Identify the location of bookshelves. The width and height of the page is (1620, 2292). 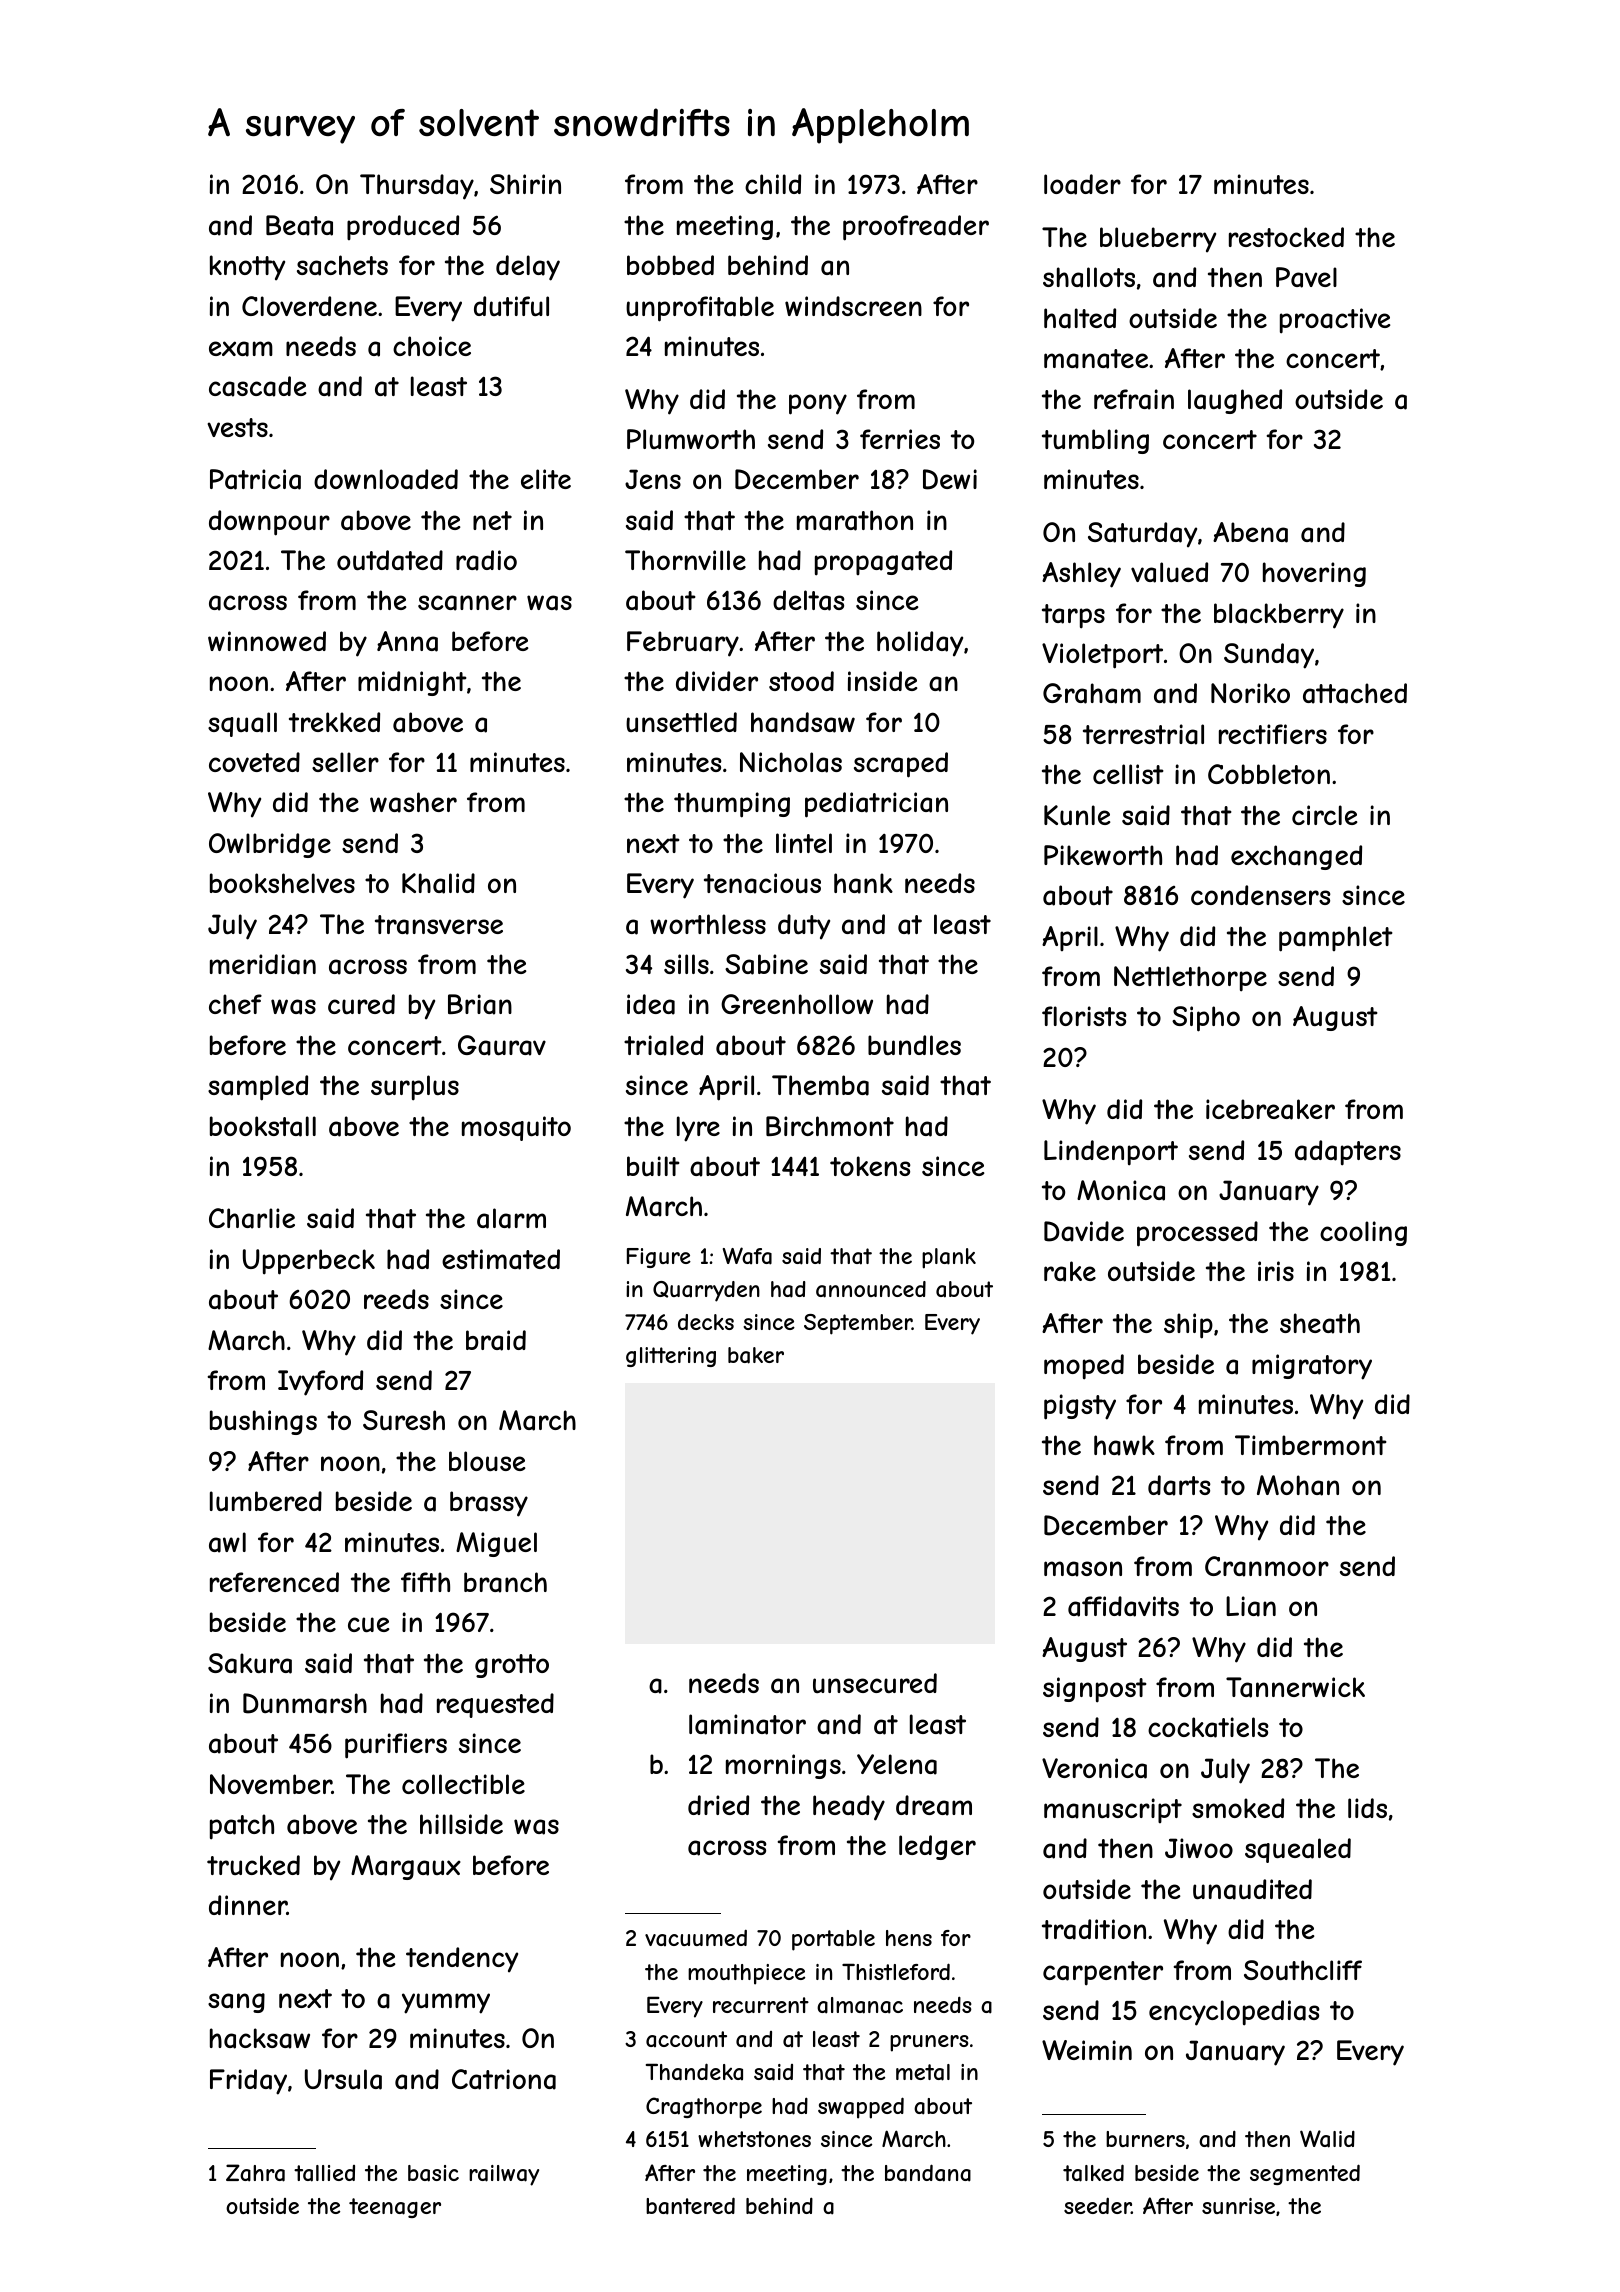
(282, 883).
